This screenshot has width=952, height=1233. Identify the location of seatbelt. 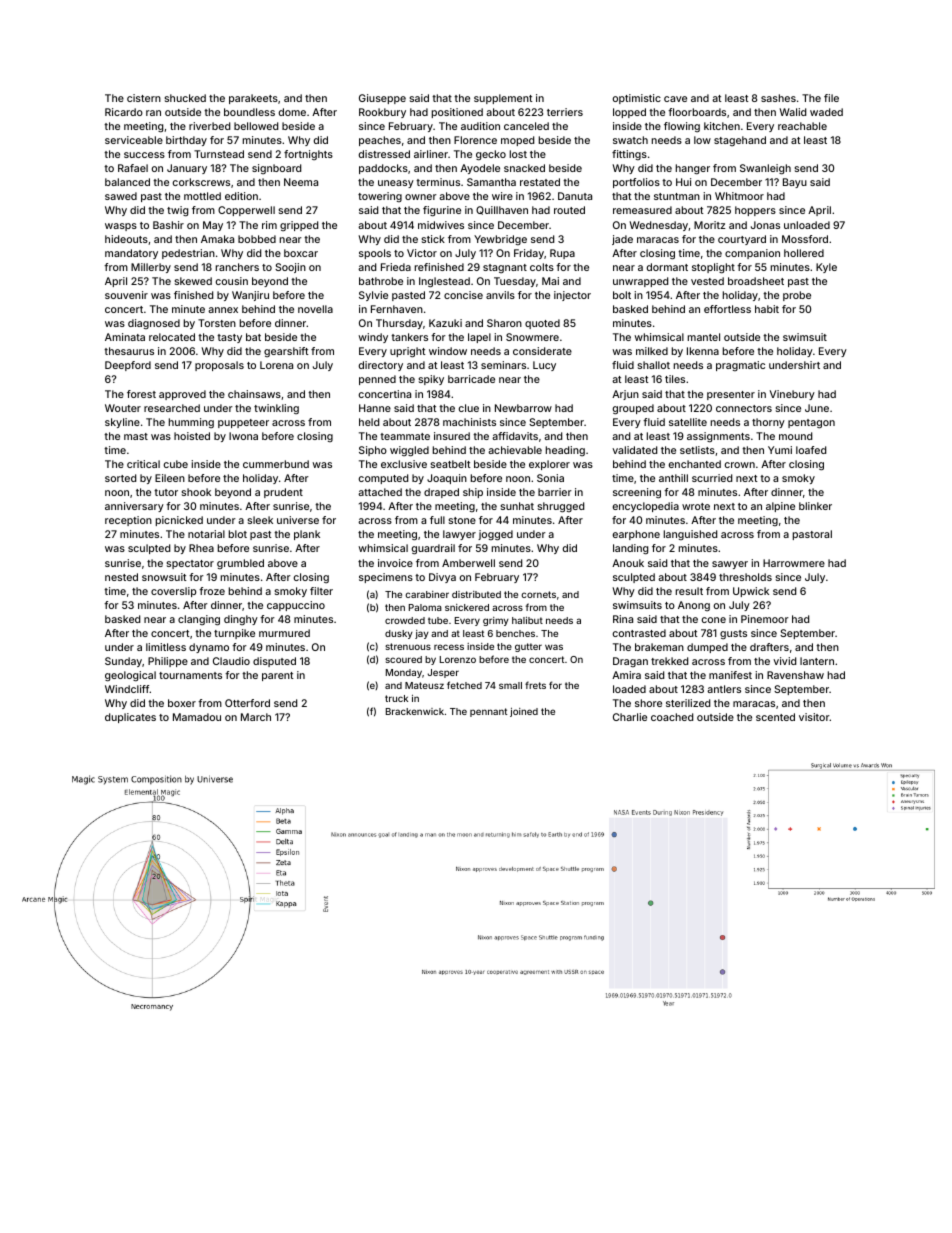
(451, 464).
